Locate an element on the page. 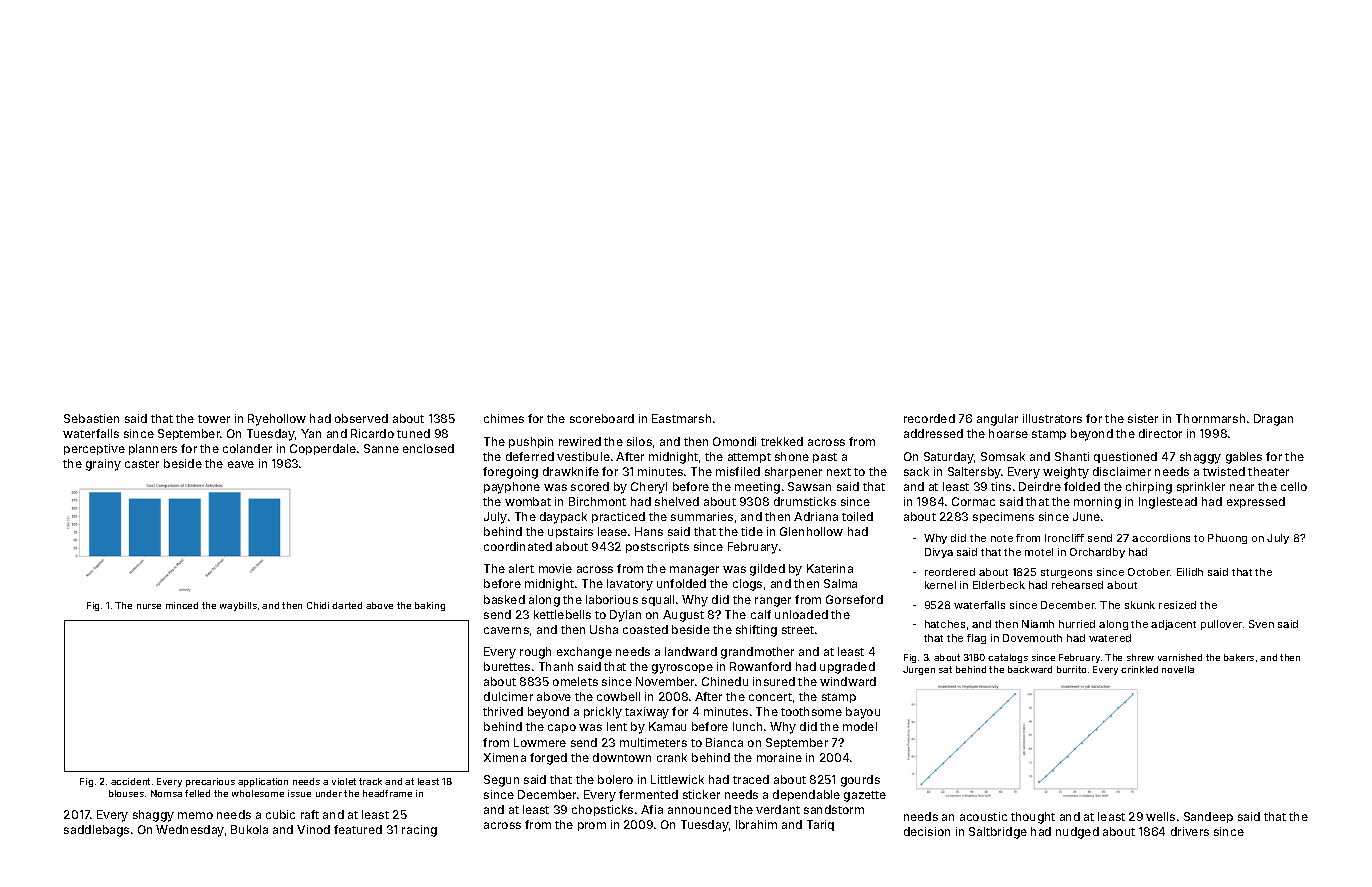  Bukola is located at coordinates (249, 829).
